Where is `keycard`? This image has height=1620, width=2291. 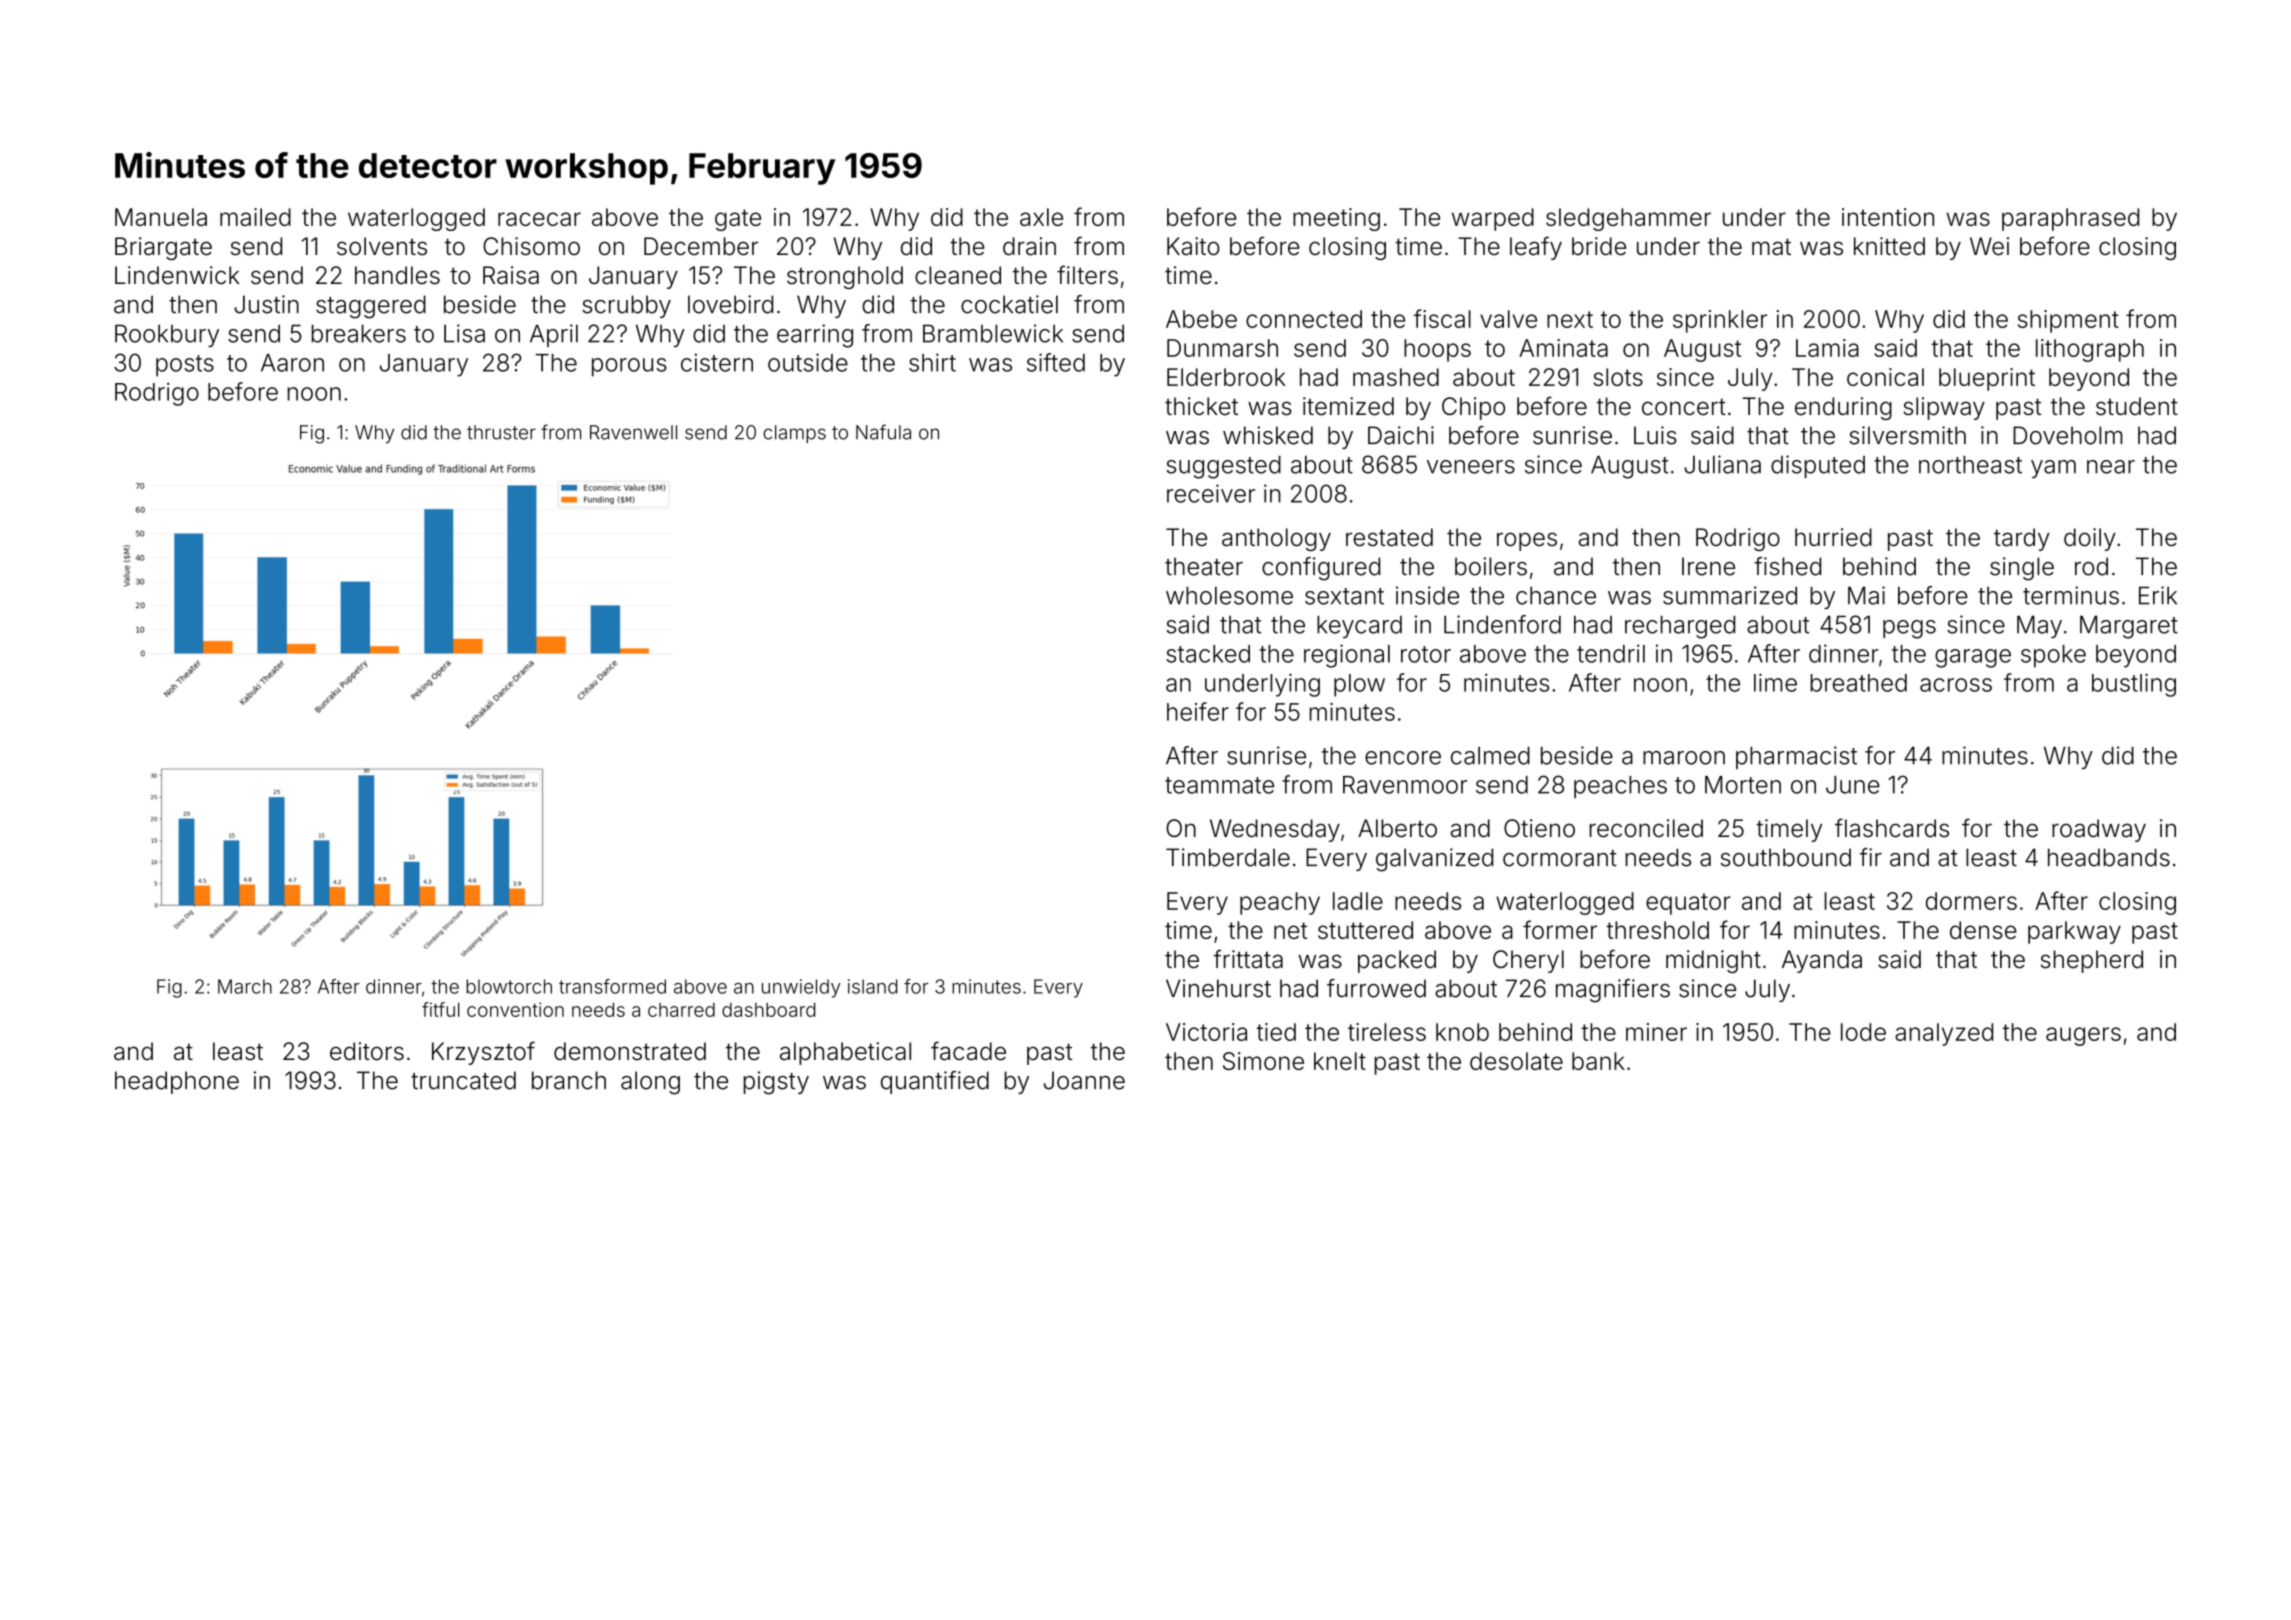
keycard is located at coordinates (1359, 626).
